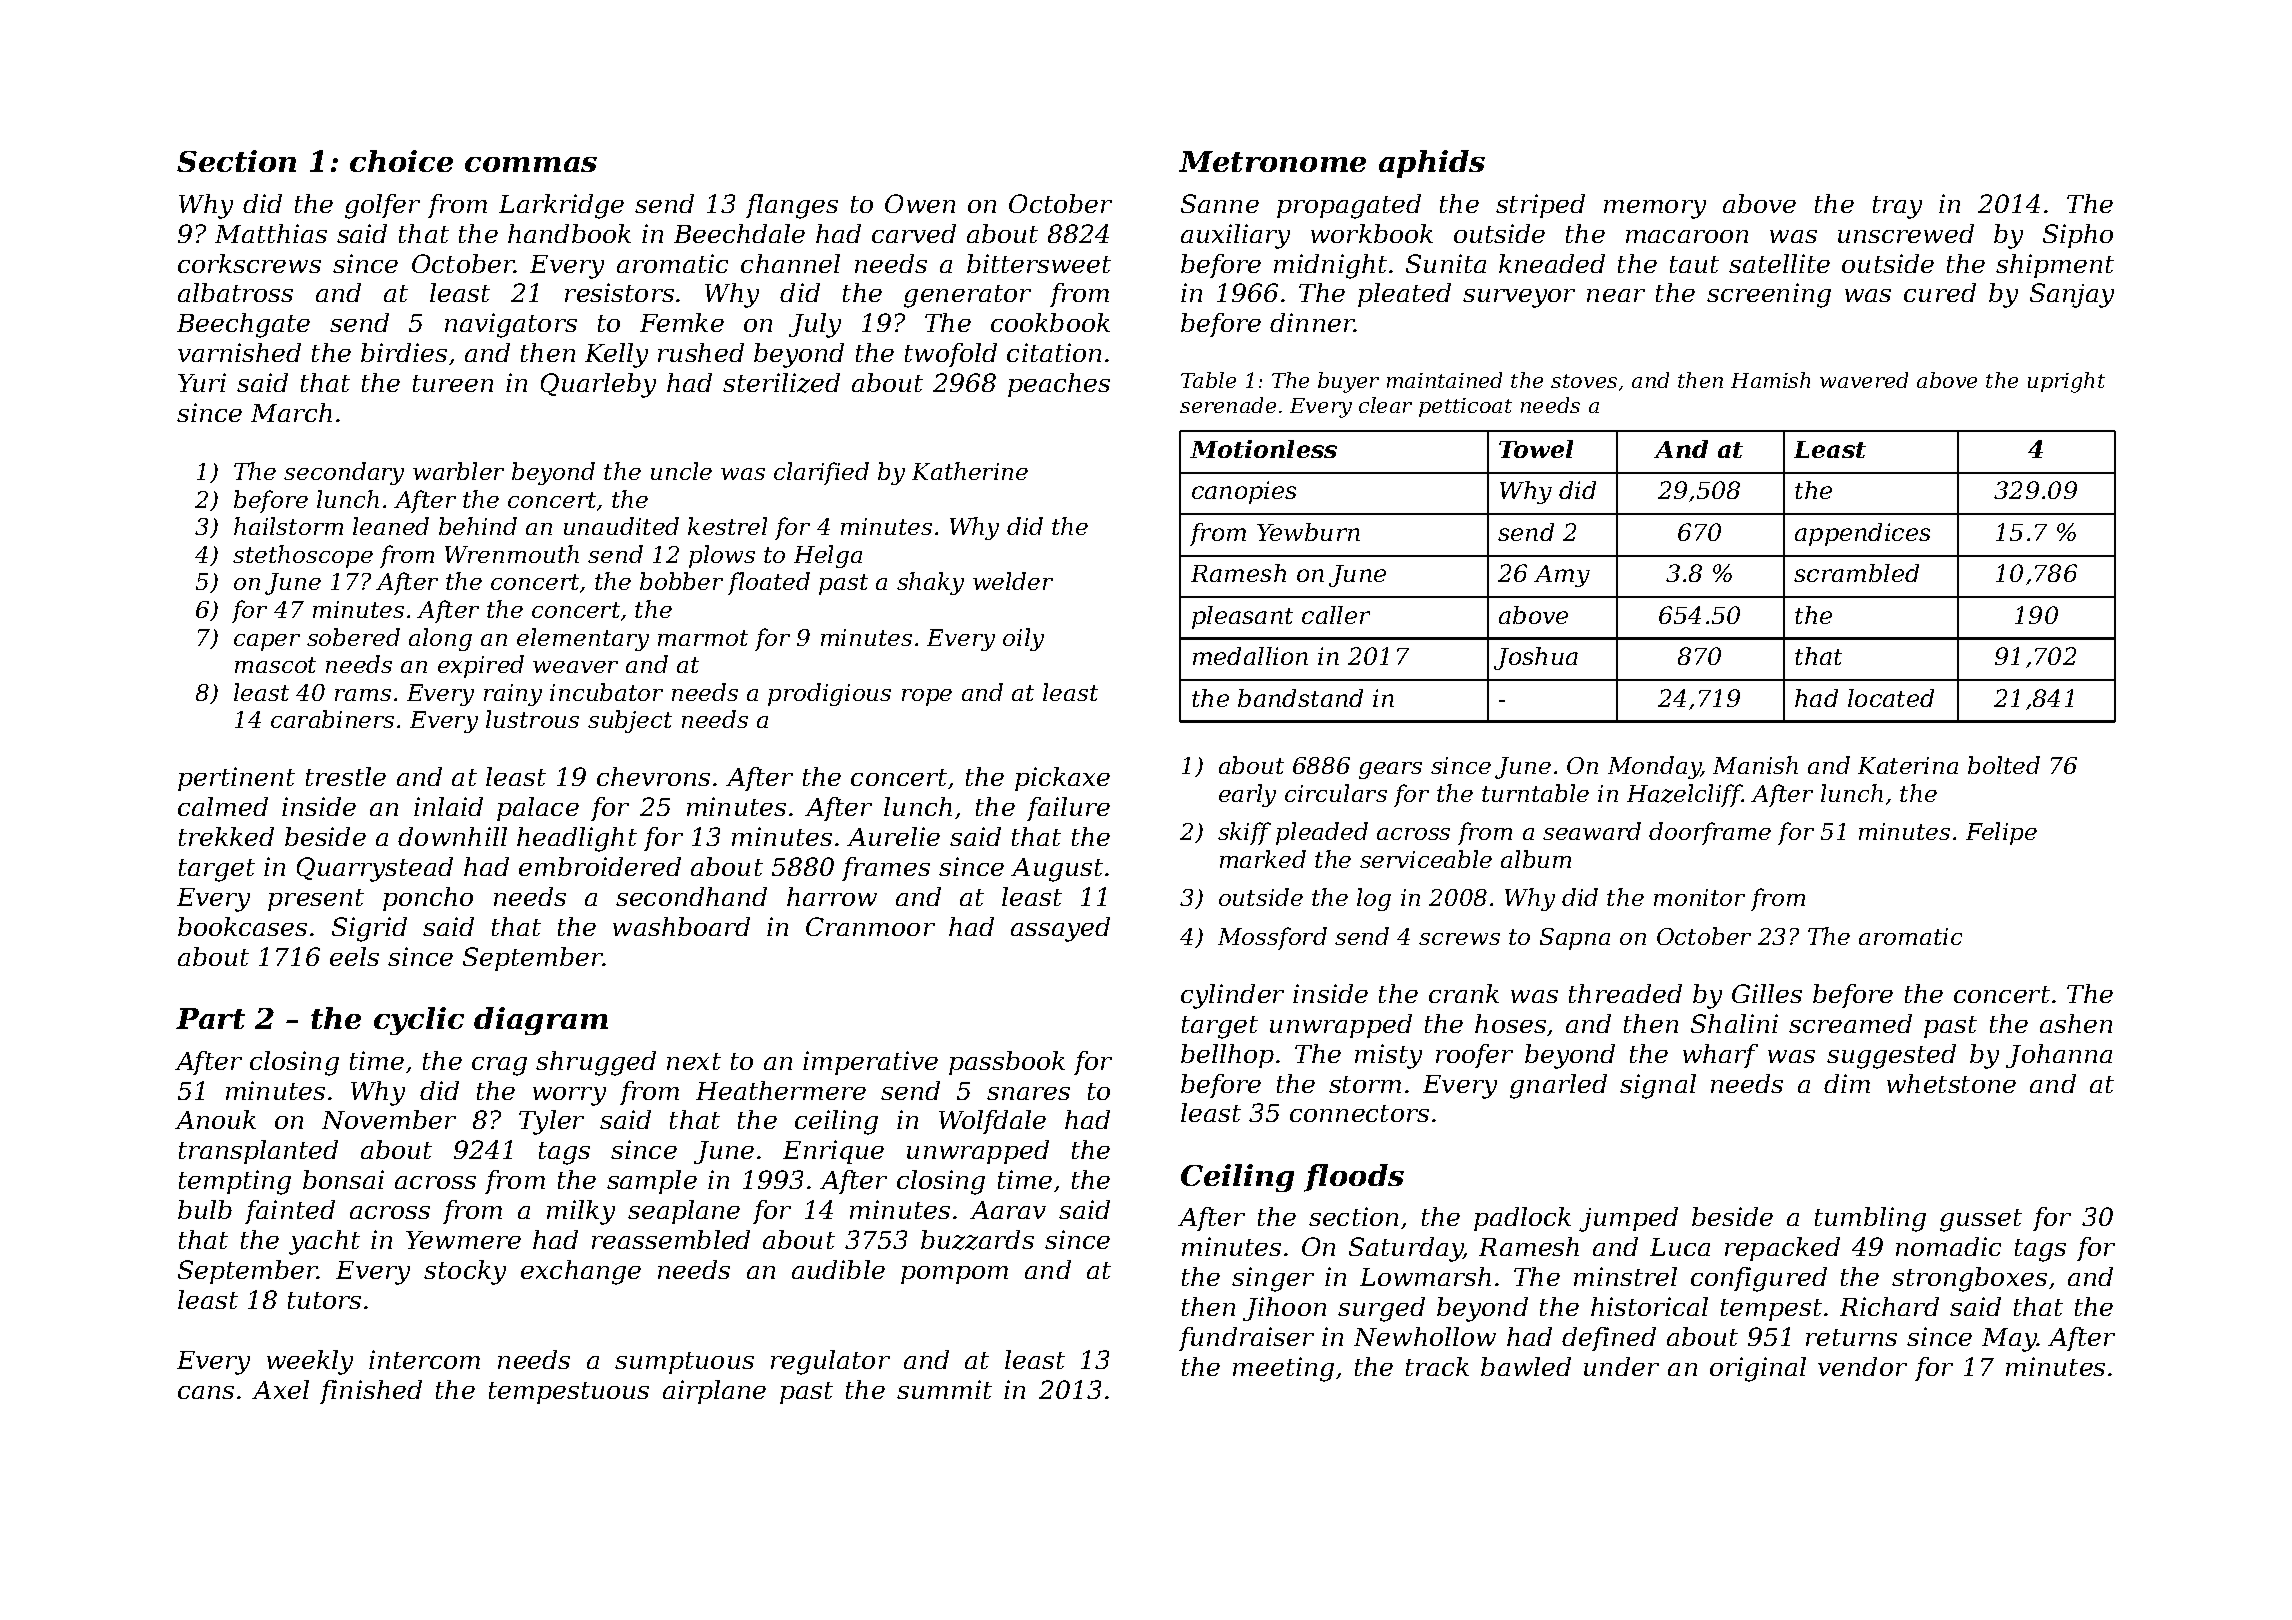 The image size is (2292, 1620). Describe the element at coordinates (1247, 795) in the screenshot. I see `early` at that location.
